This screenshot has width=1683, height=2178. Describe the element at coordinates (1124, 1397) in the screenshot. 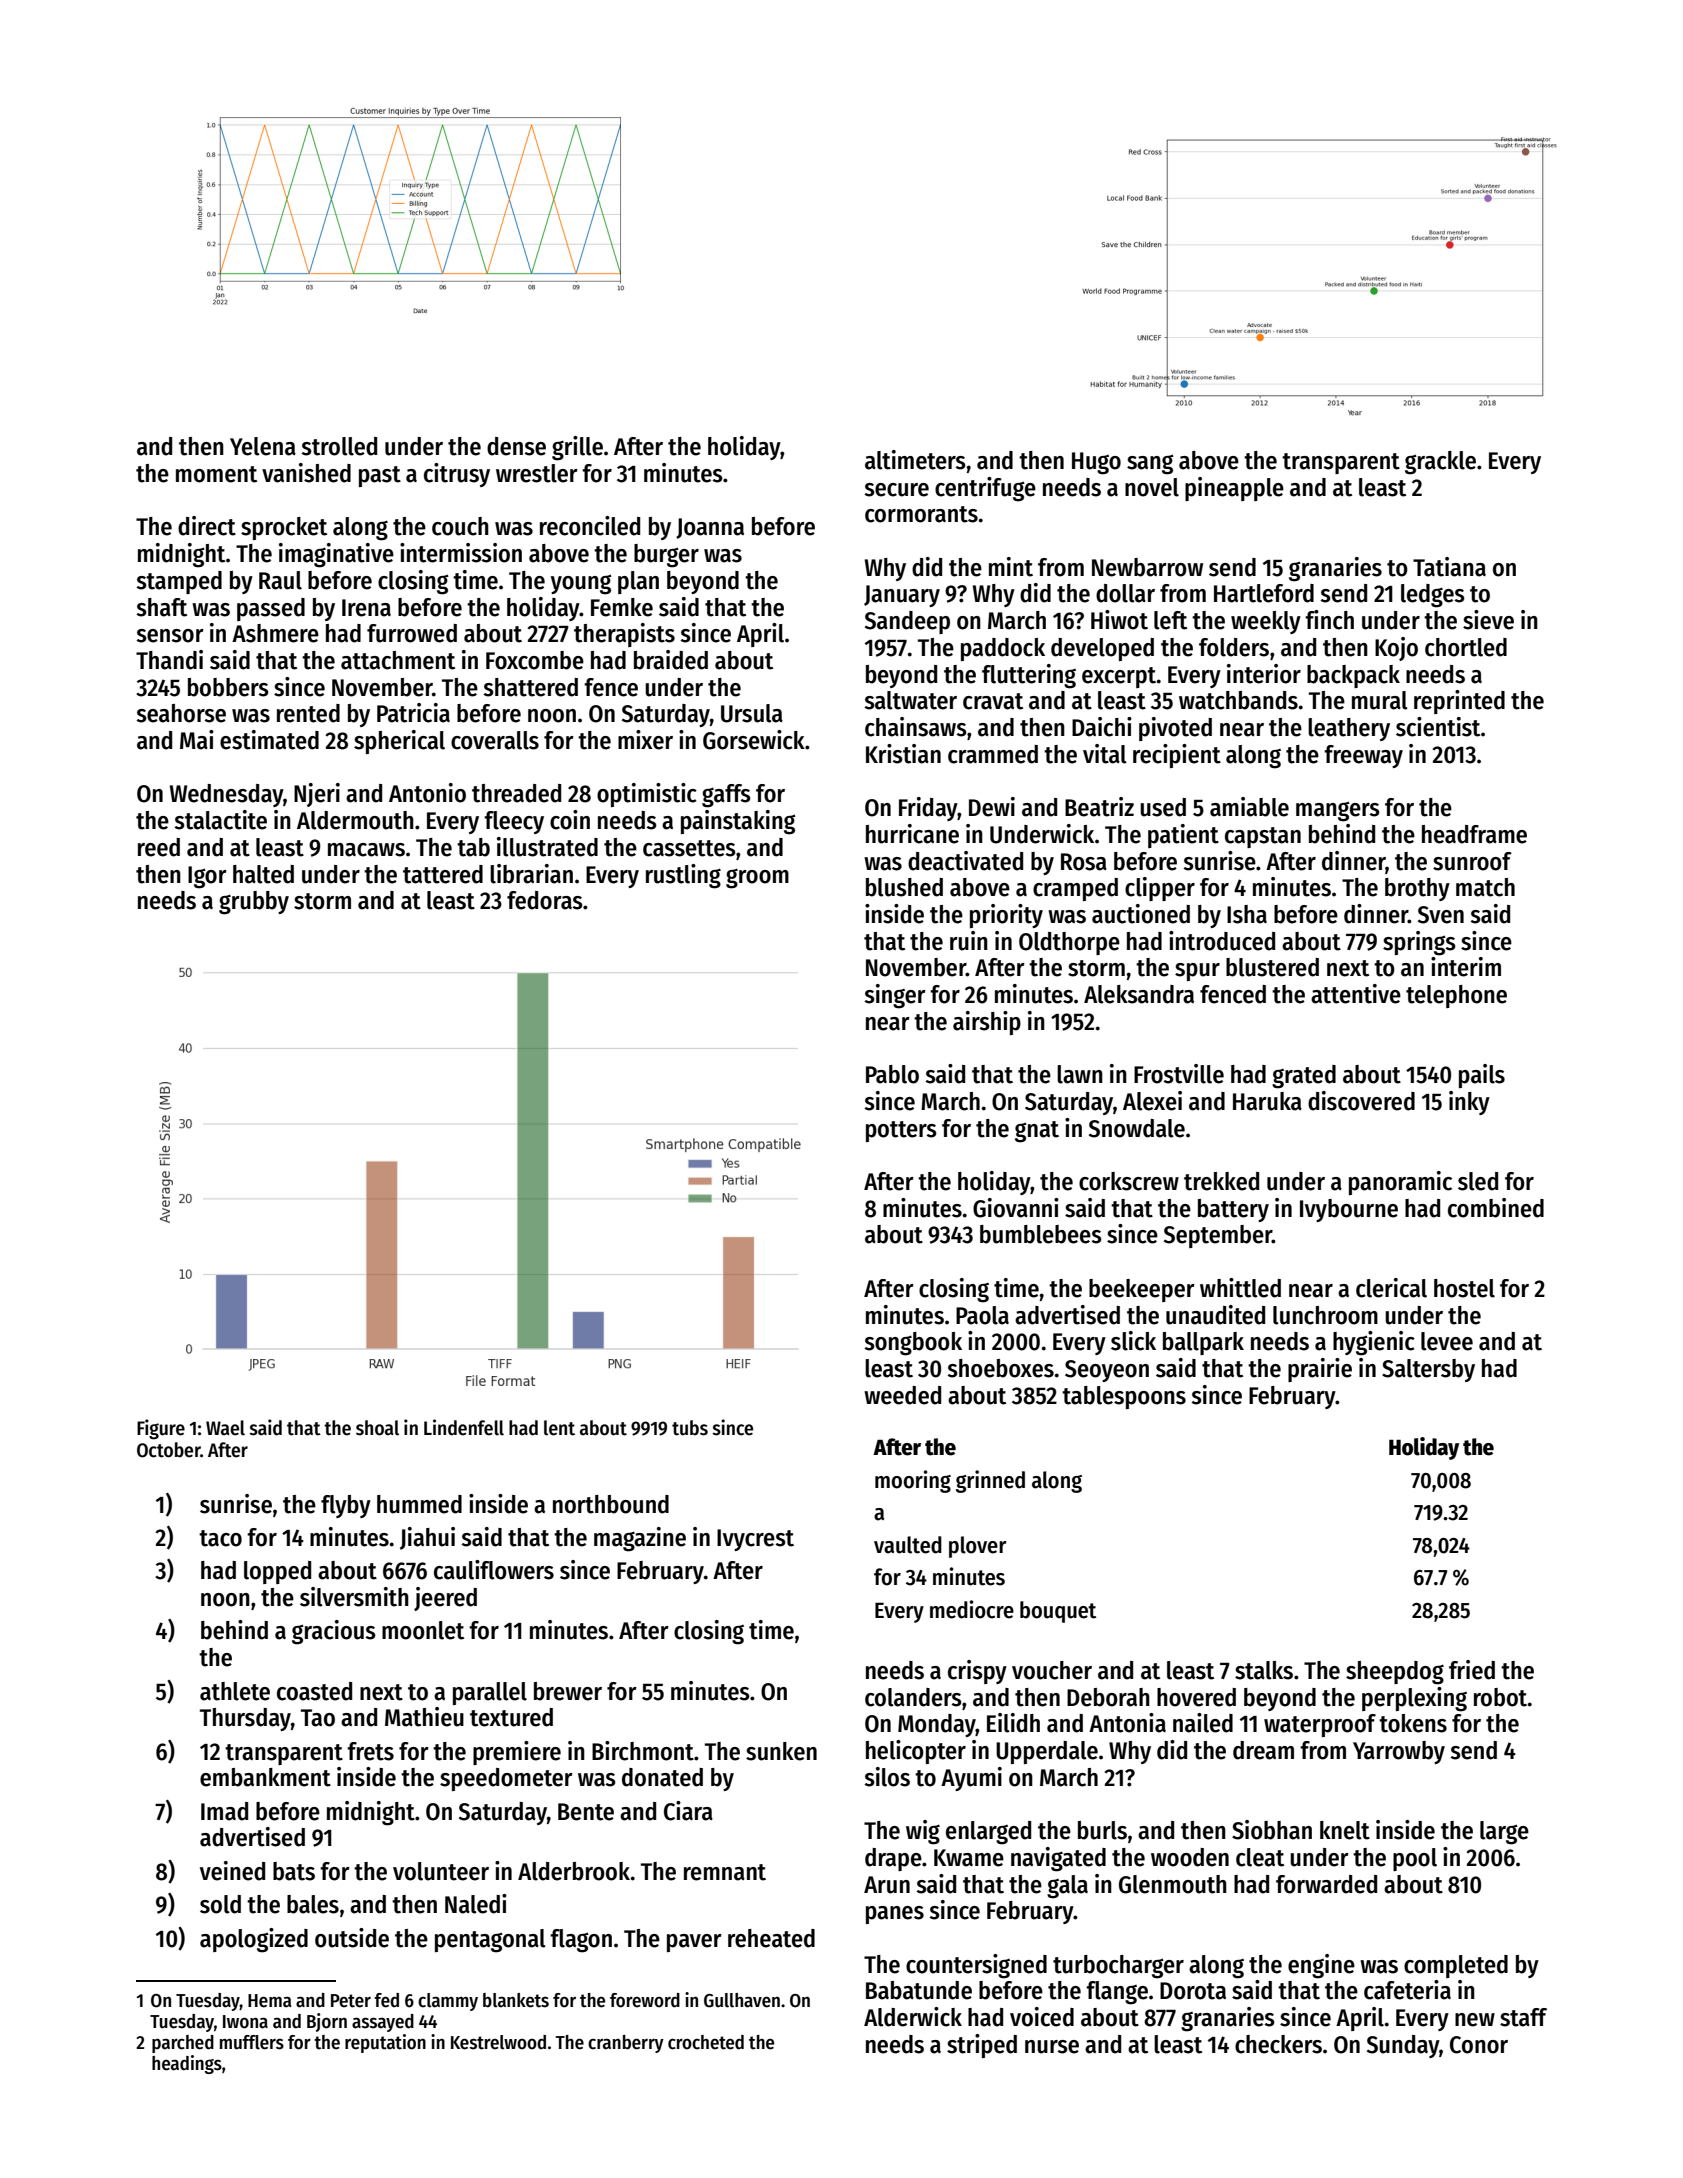

I see `tablespoons` at that location.
